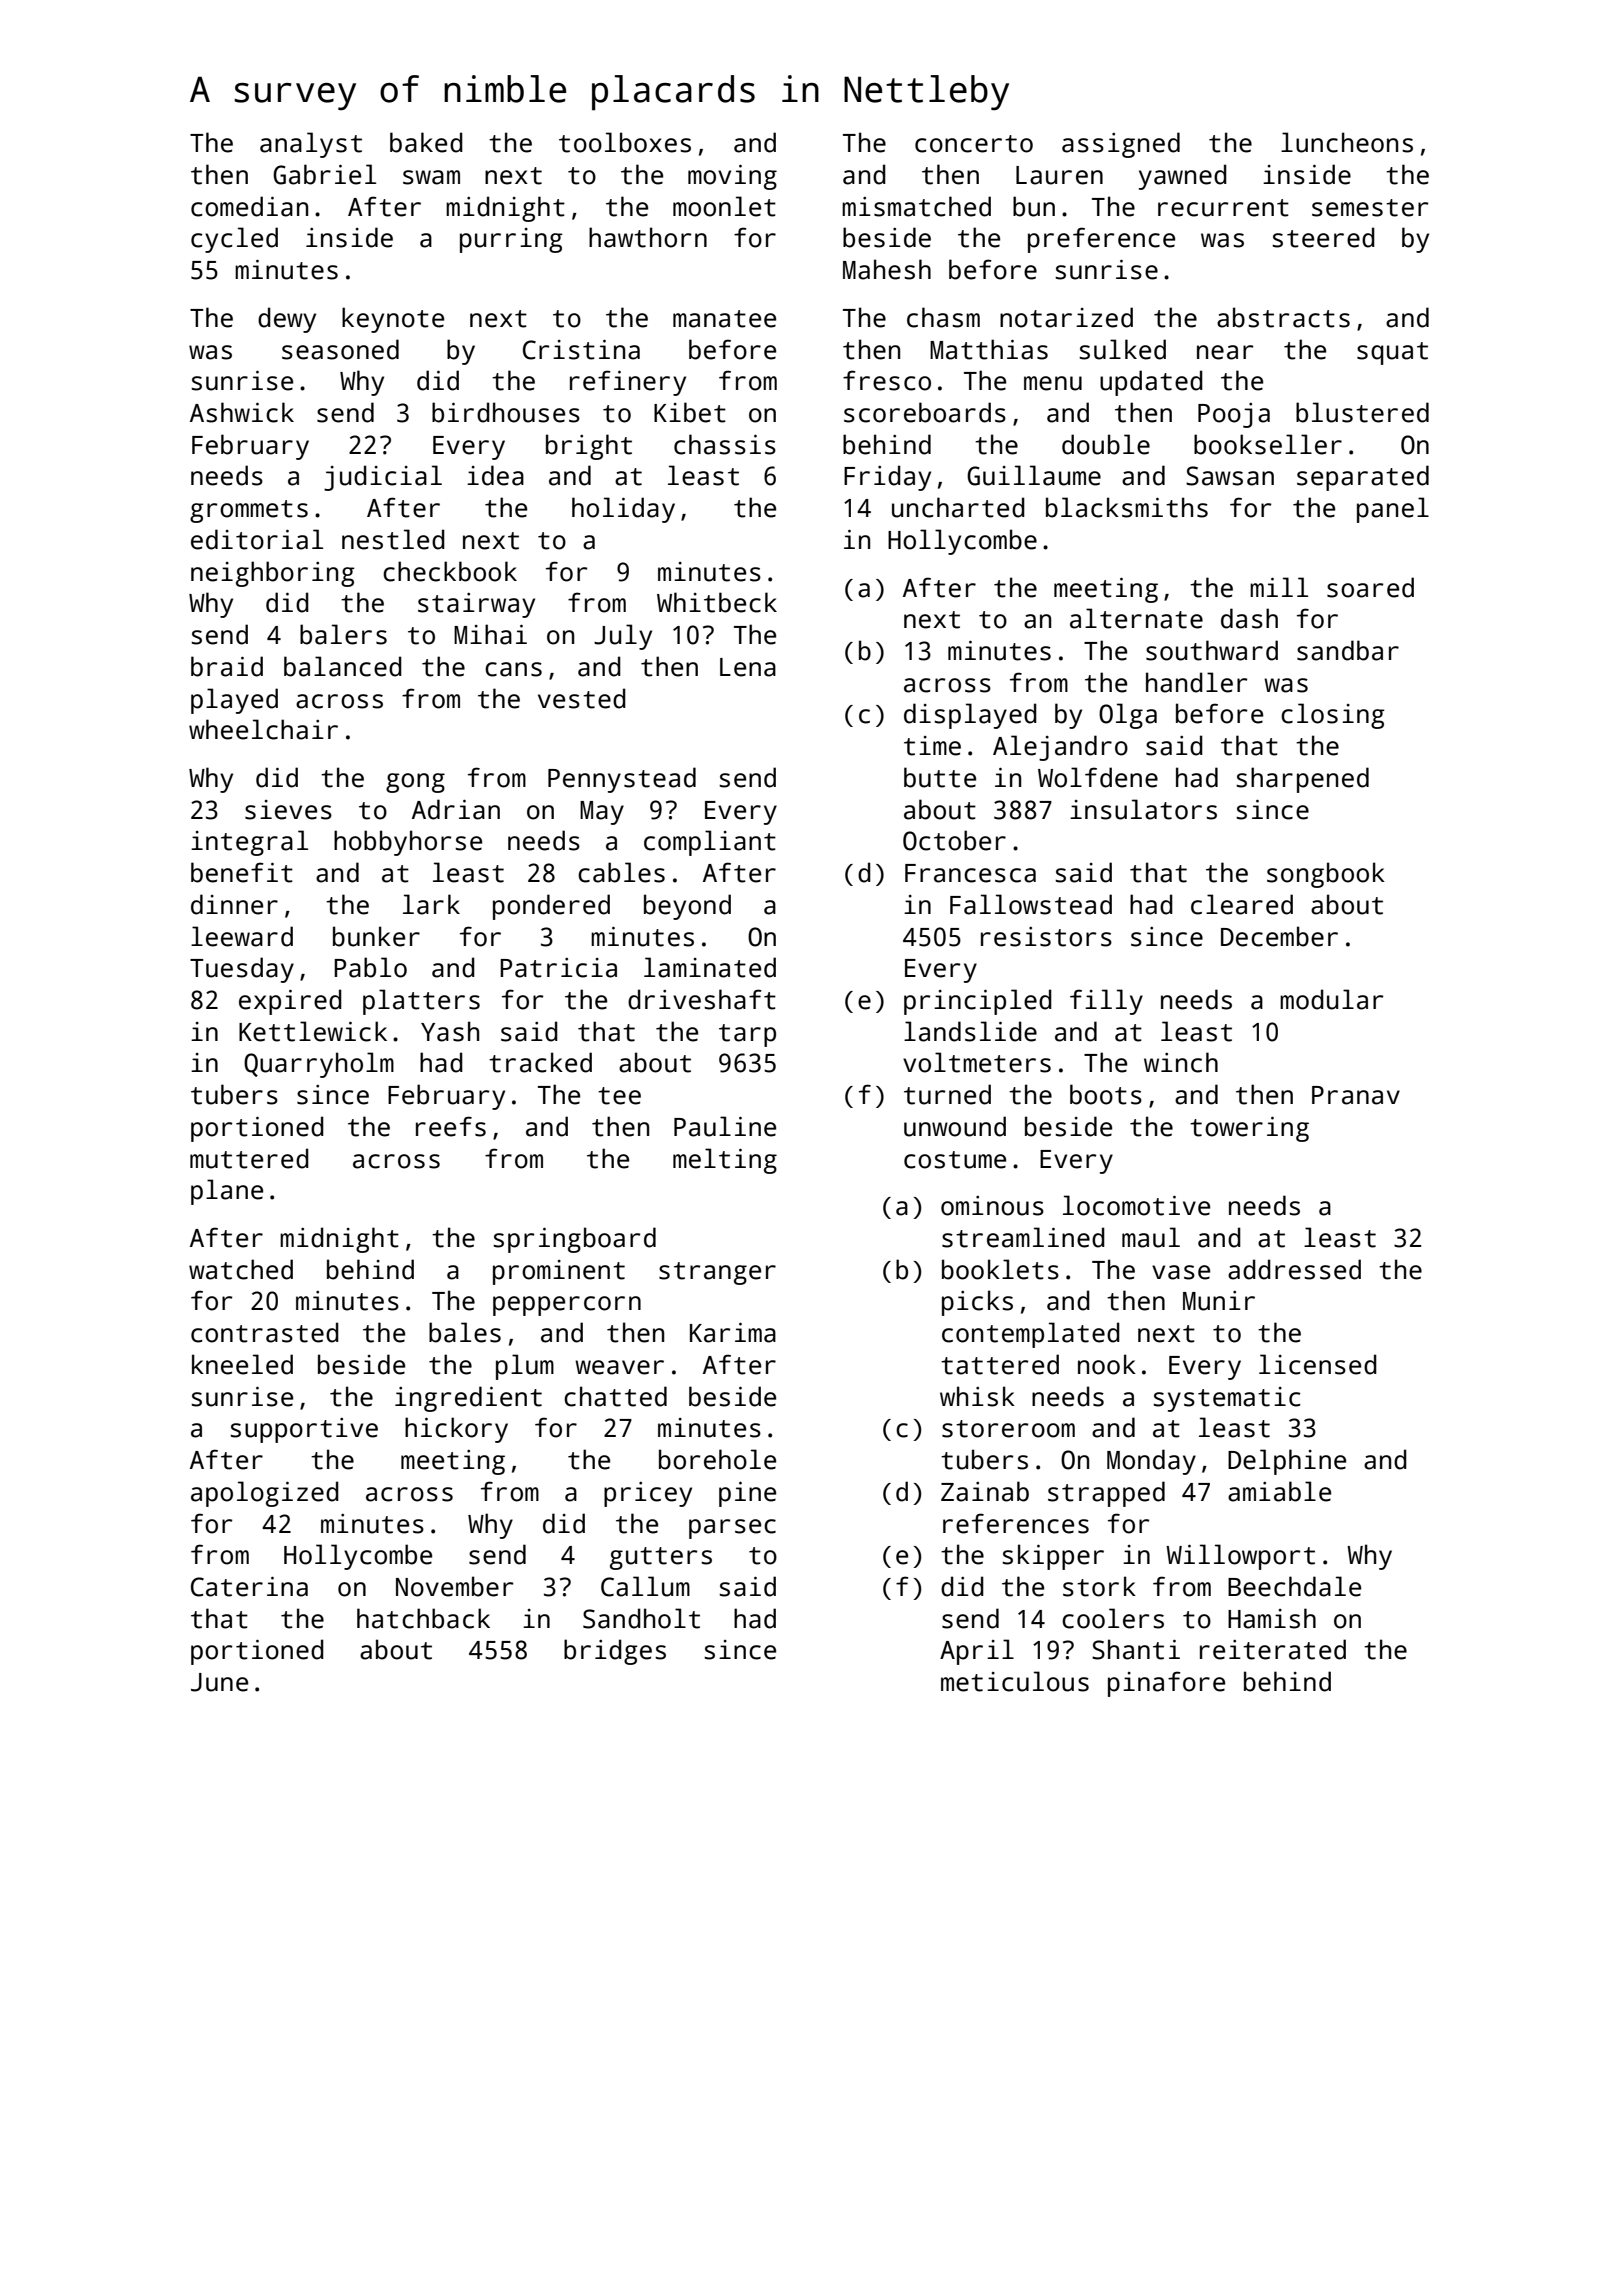  Describe the element at coordinates (450, 1031) in the screenshot. I see `Yash` at that location.
